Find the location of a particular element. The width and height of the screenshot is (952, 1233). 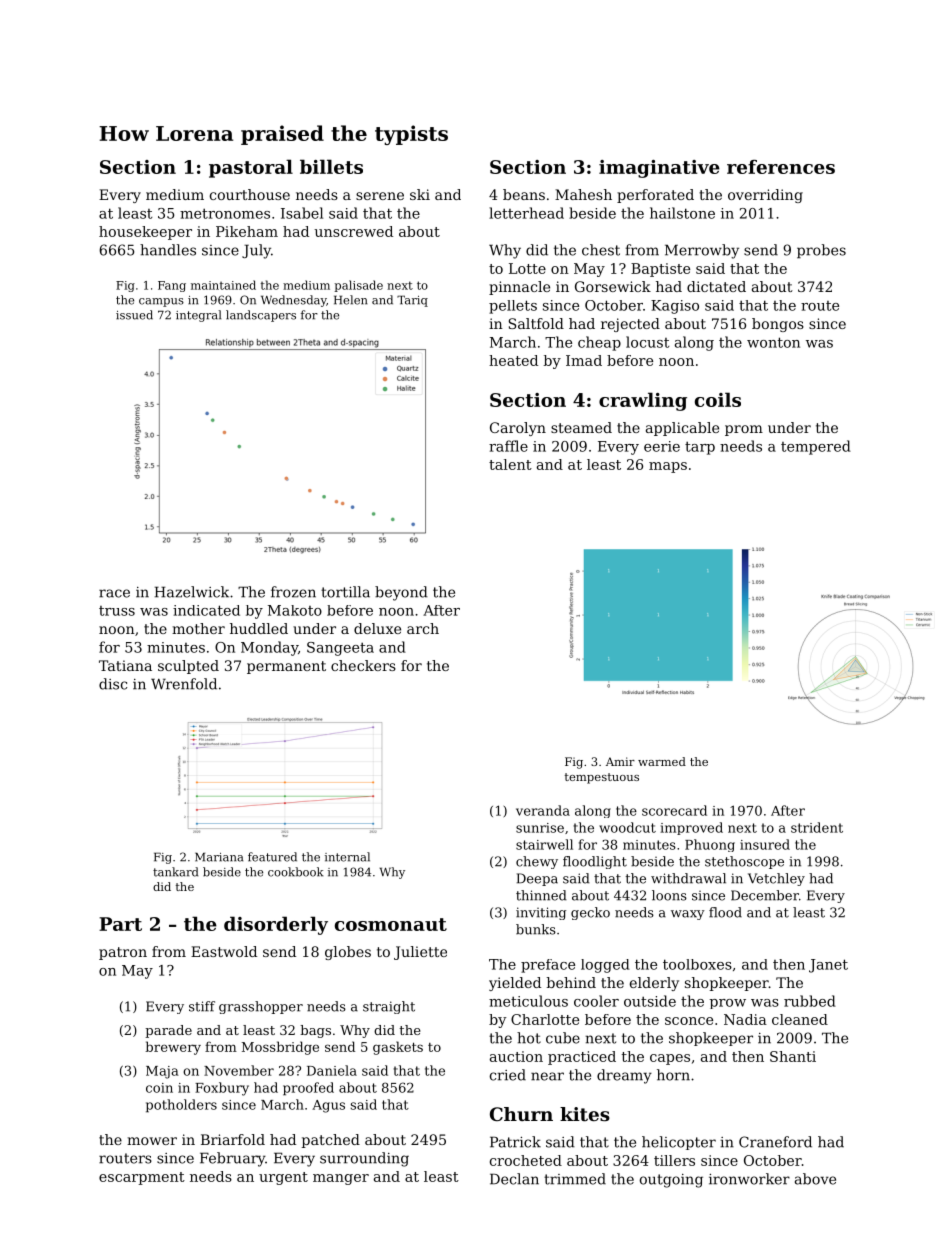

permanent is located at coordinates (286, 667).
